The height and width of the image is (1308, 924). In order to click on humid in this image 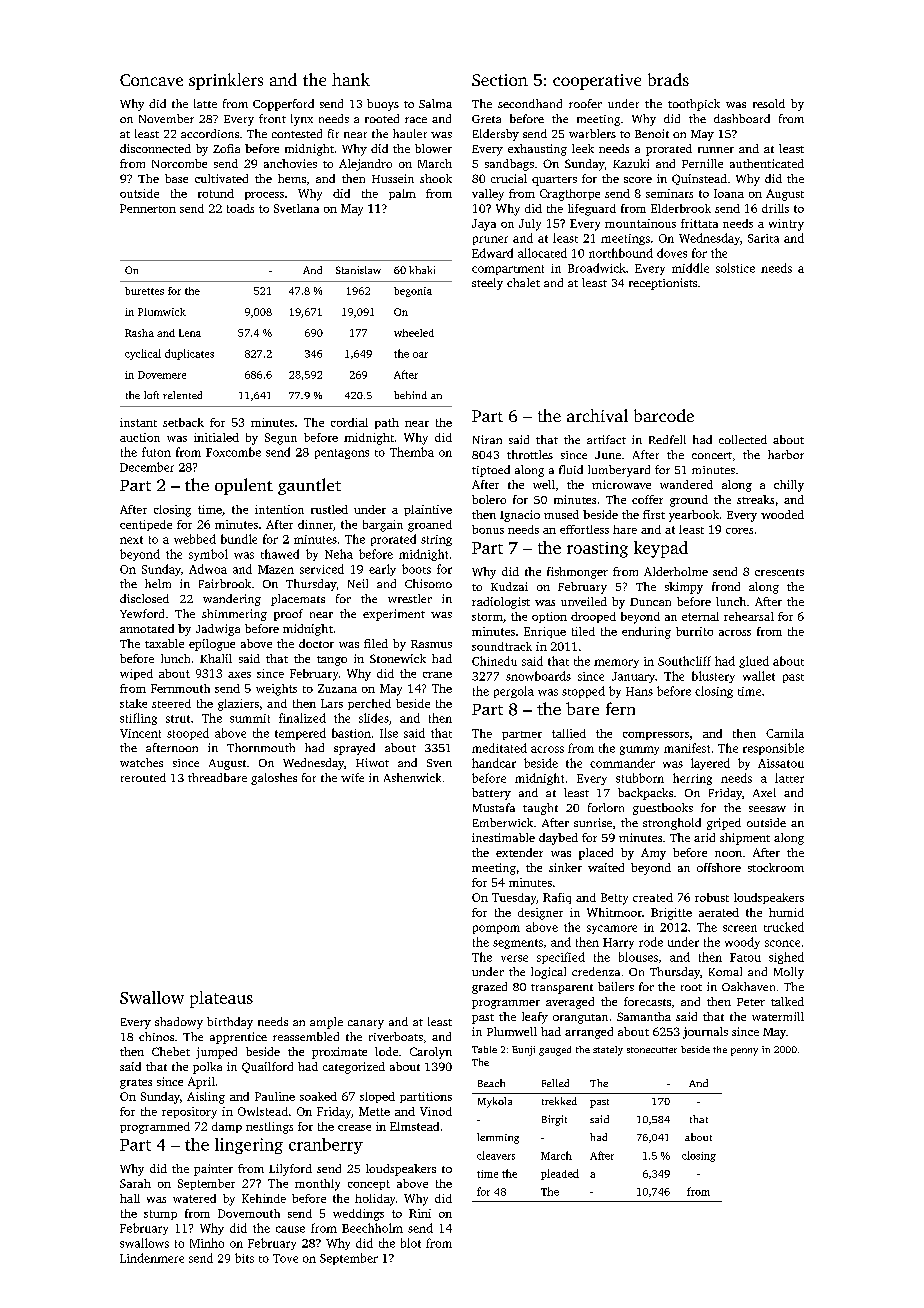, I will do `click(786, 912)`.
